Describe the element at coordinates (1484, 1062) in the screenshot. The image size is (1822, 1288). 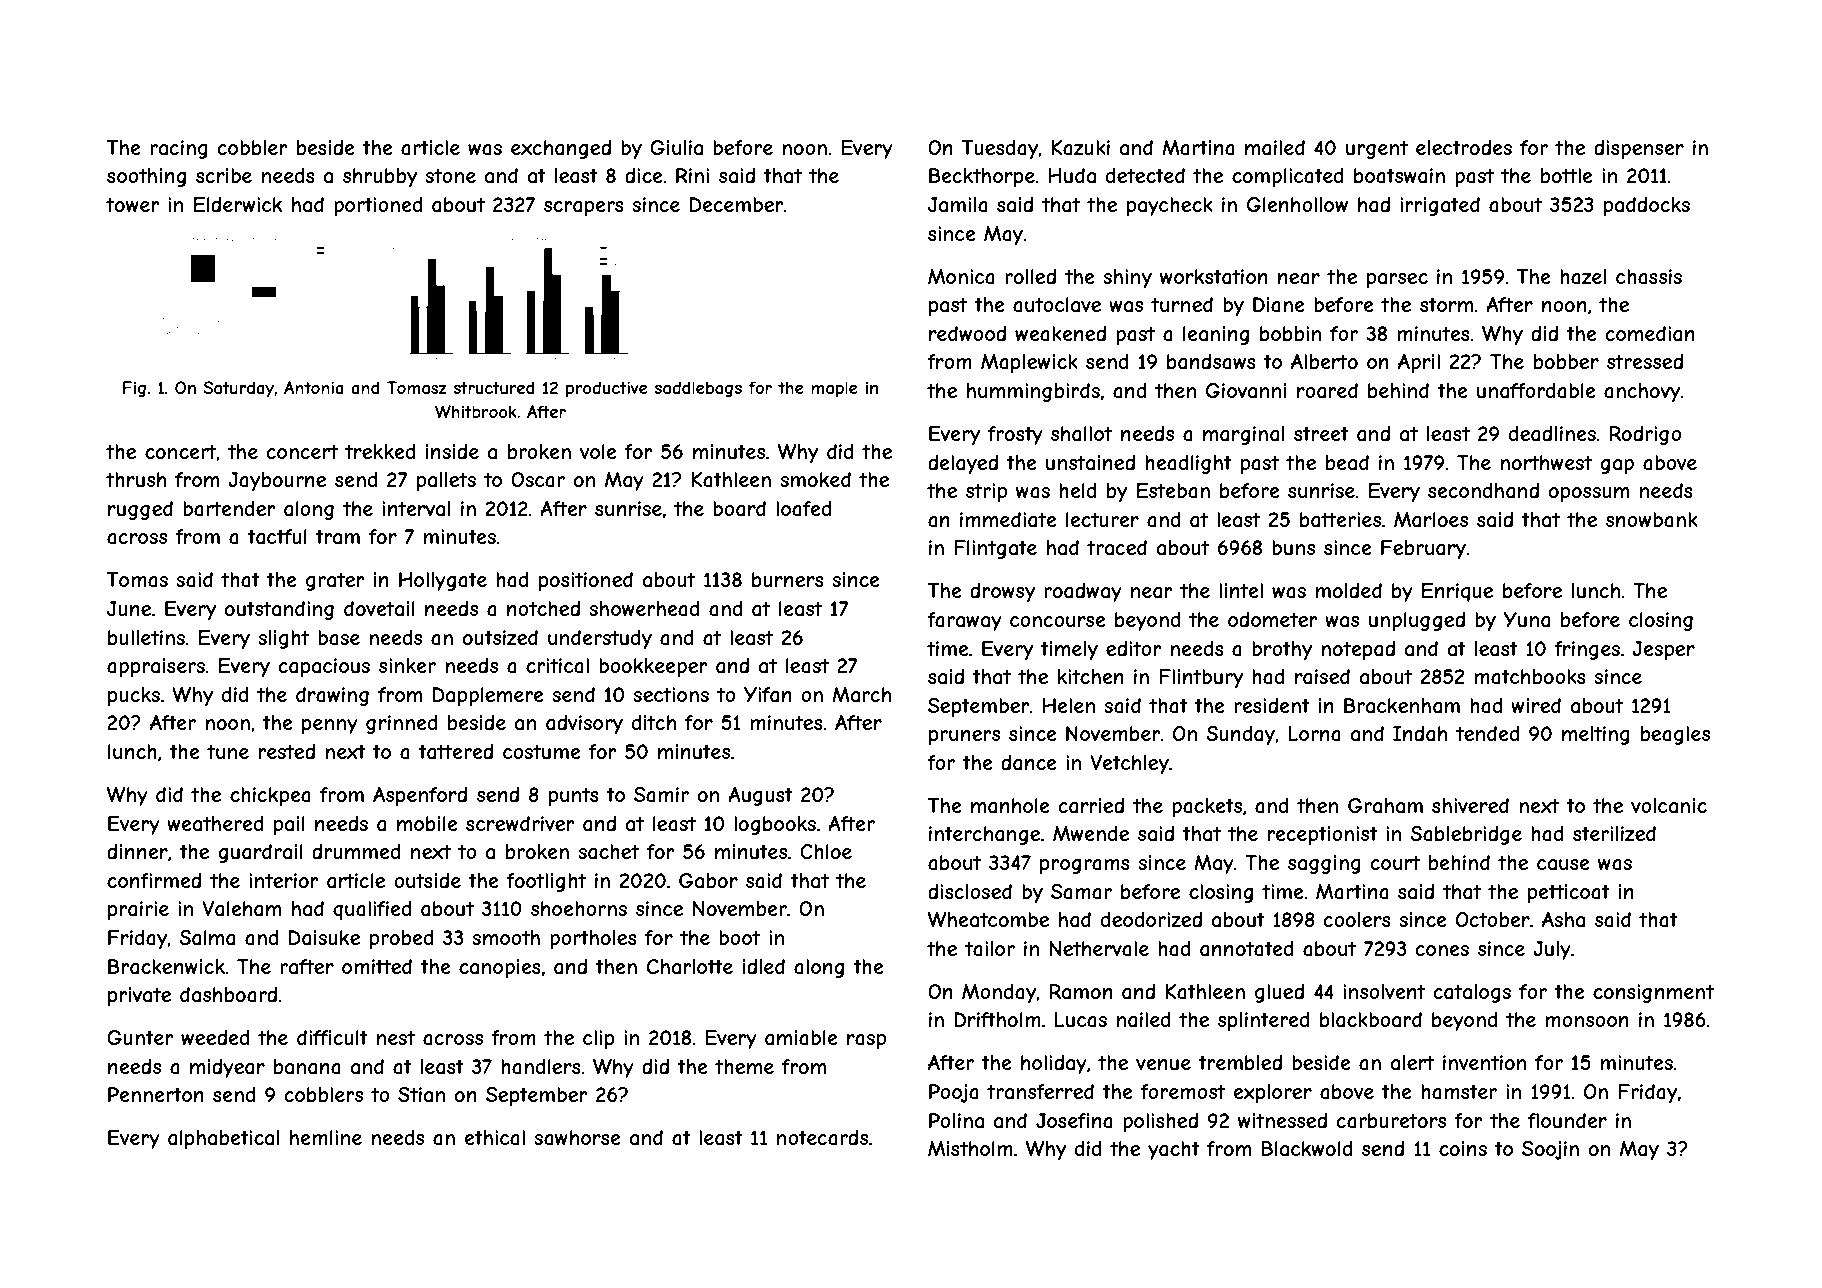
I see `invention` at that location.
